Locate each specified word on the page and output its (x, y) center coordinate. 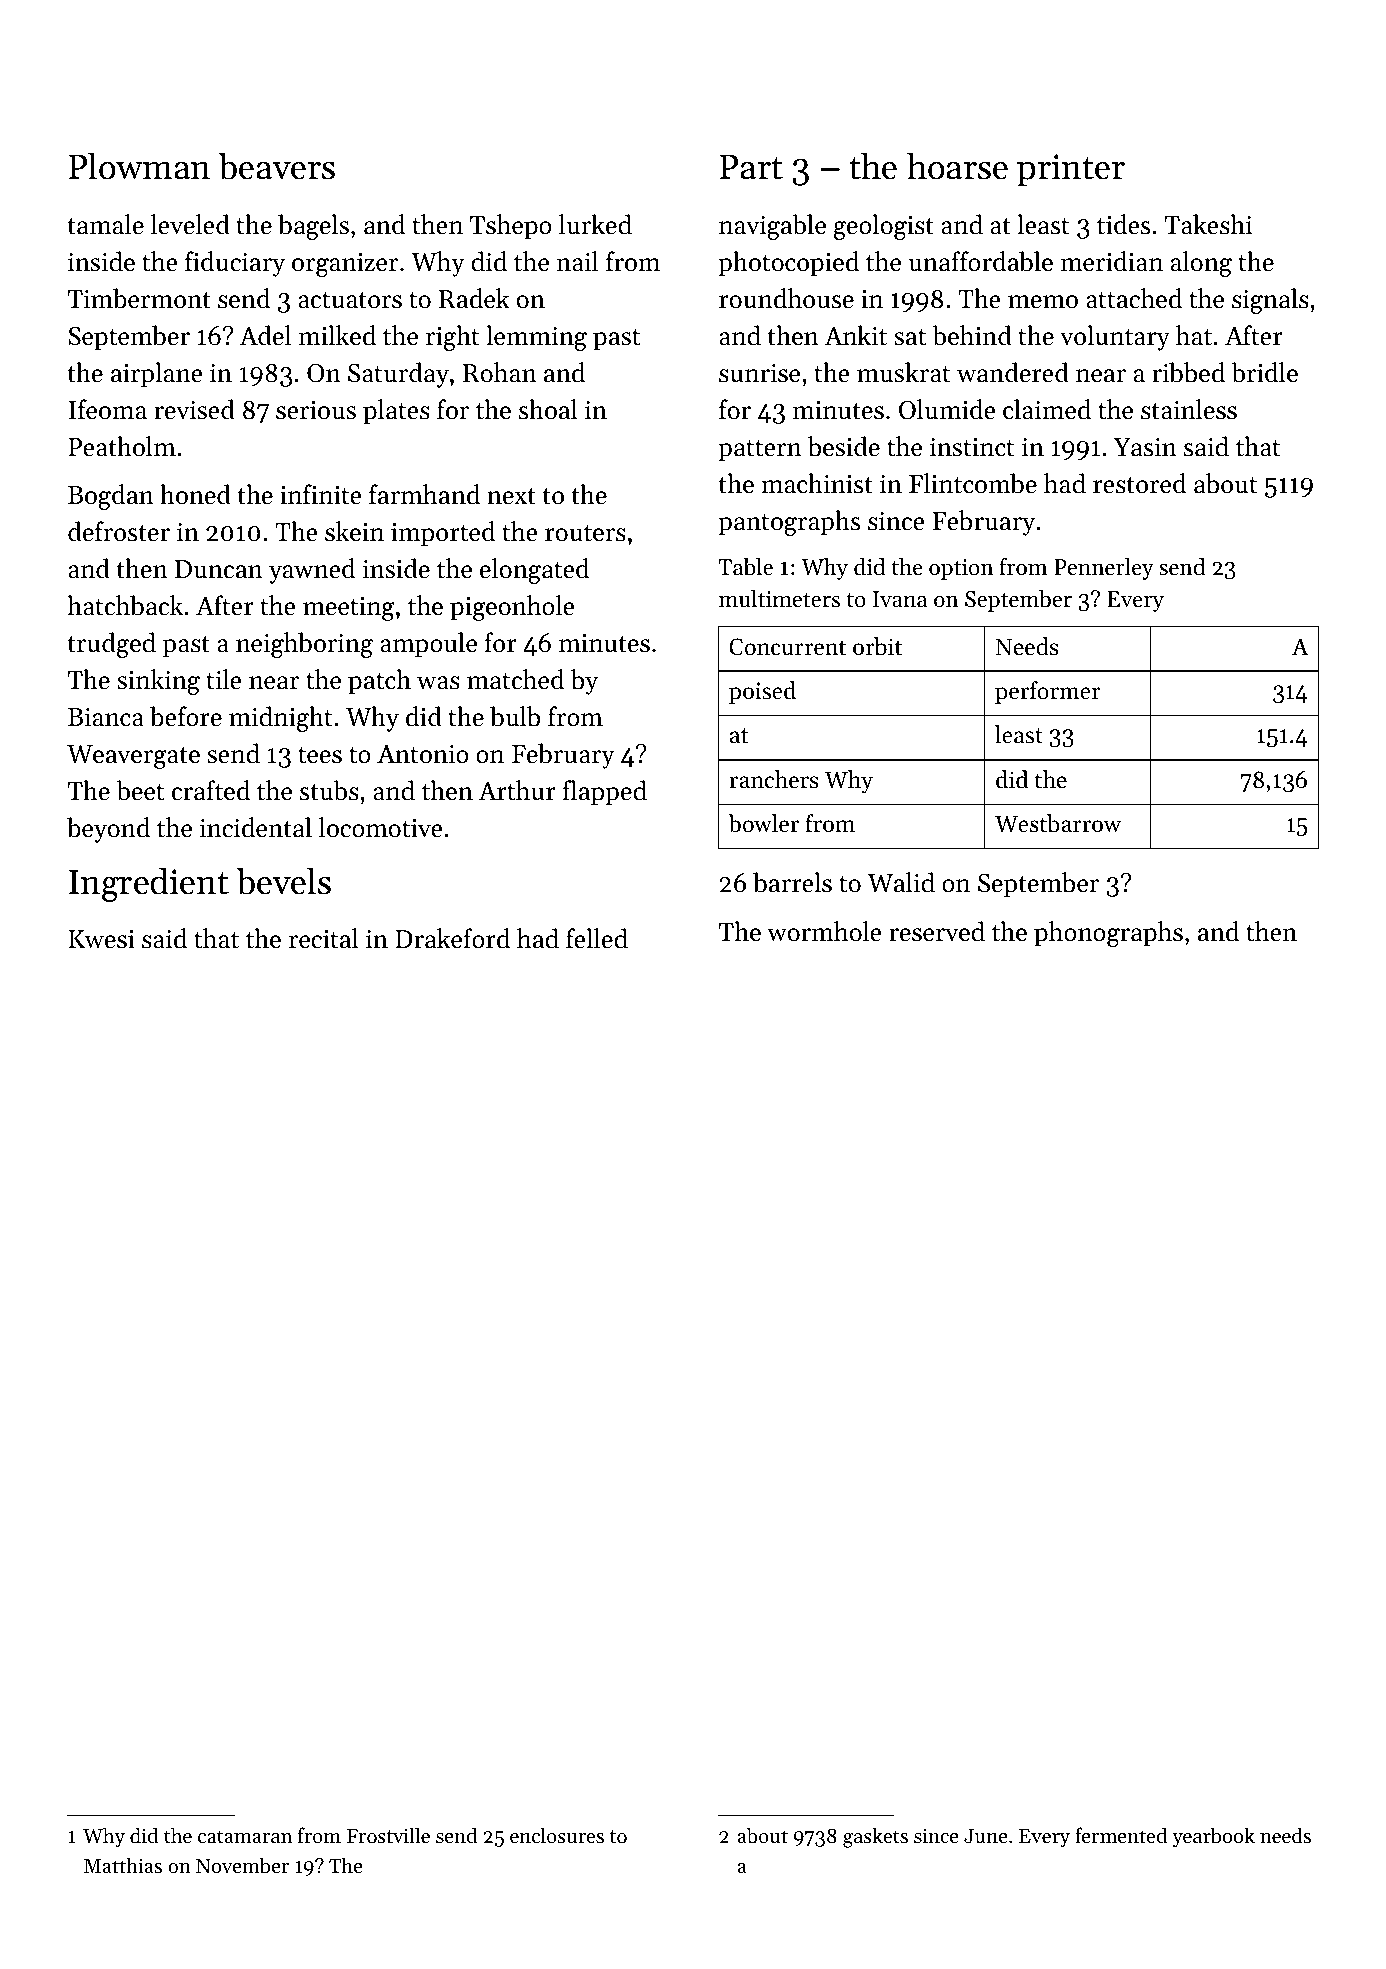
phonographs (1108, 934)
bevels (283, 881)
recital (324, 938)
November (242, 1865)
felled (597, 938)
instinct (972, 447)
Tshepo (511, 227)
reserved (937, 931)
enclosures (557, 1835)
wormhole (824, 931)
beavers (276, 166)
